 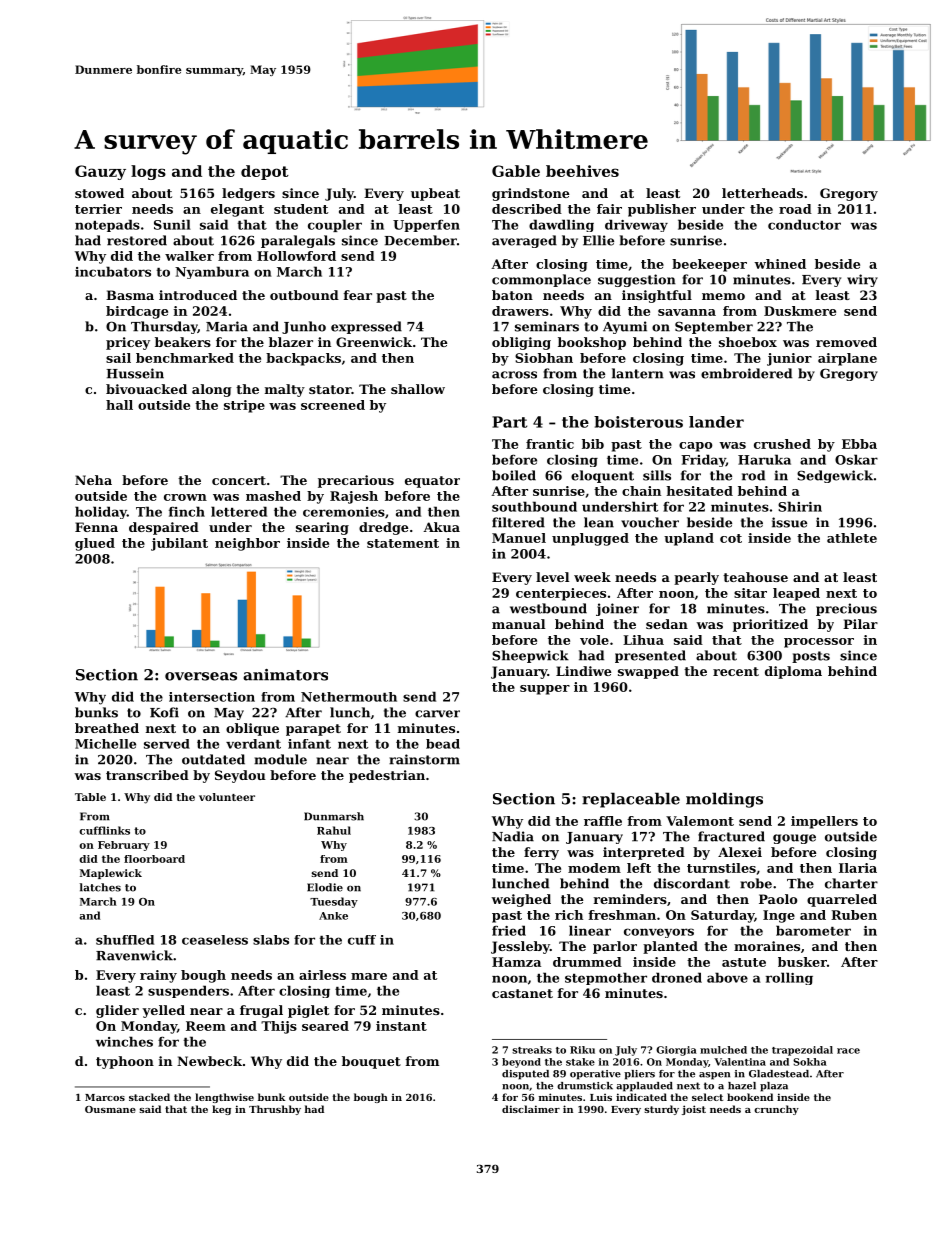 What do you see at coordinates (599, 522) in the screenshot?
I see `lean` at bounding box center [599, 522].
